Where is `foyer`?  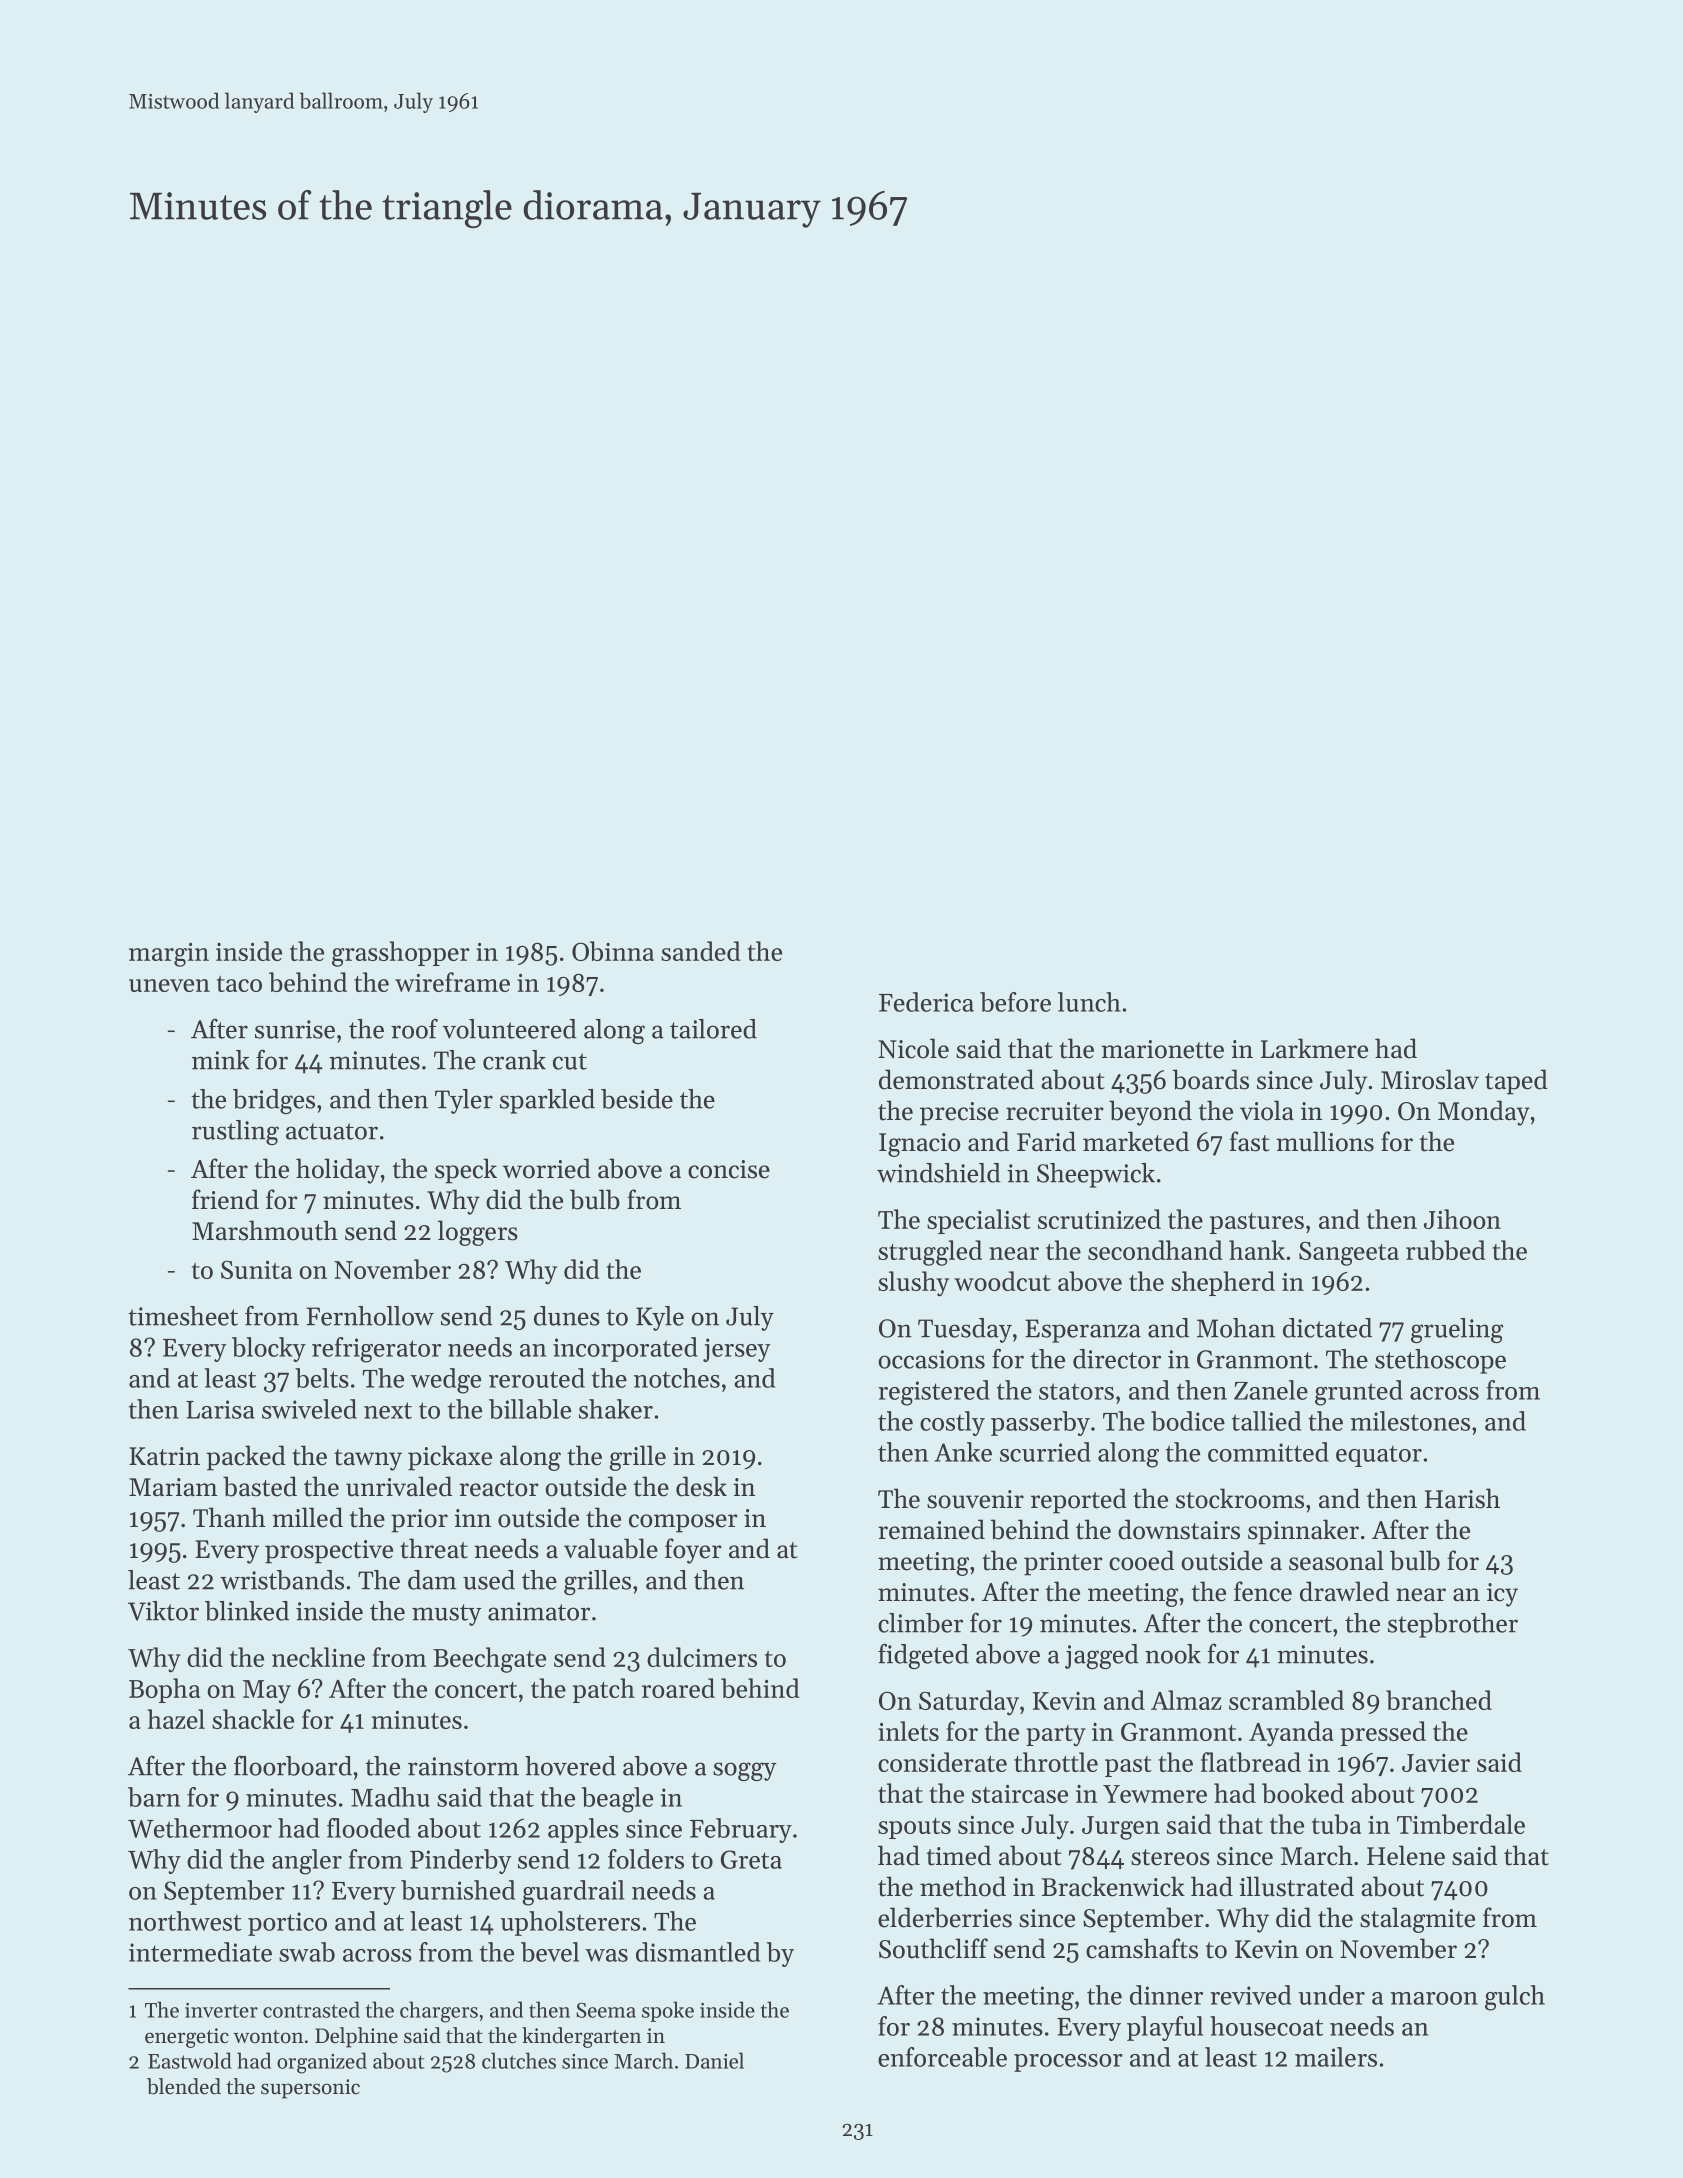
foyer is located at coordinates (693, 1551).
